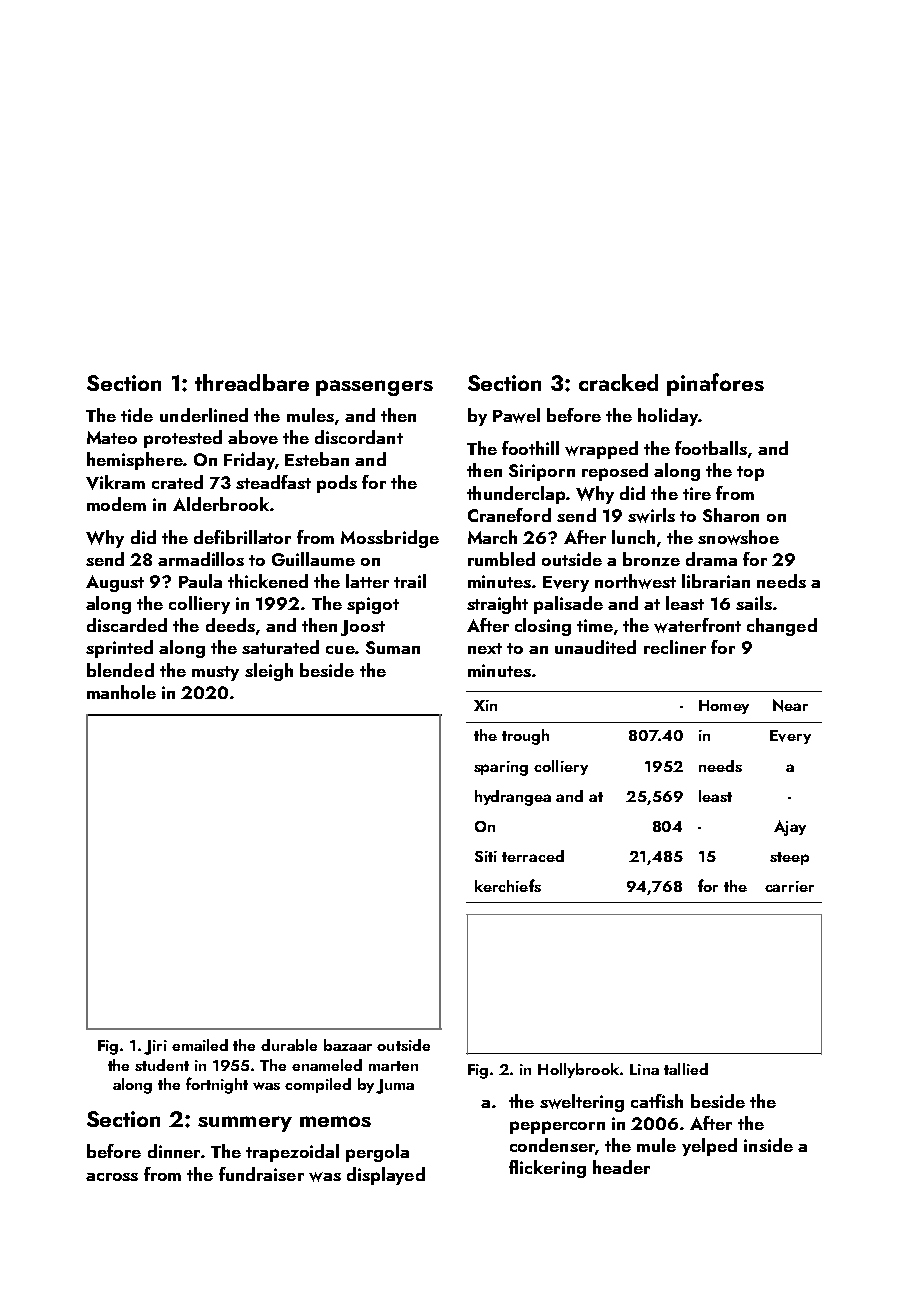  I want to click on carrier, so click(789, 886).
